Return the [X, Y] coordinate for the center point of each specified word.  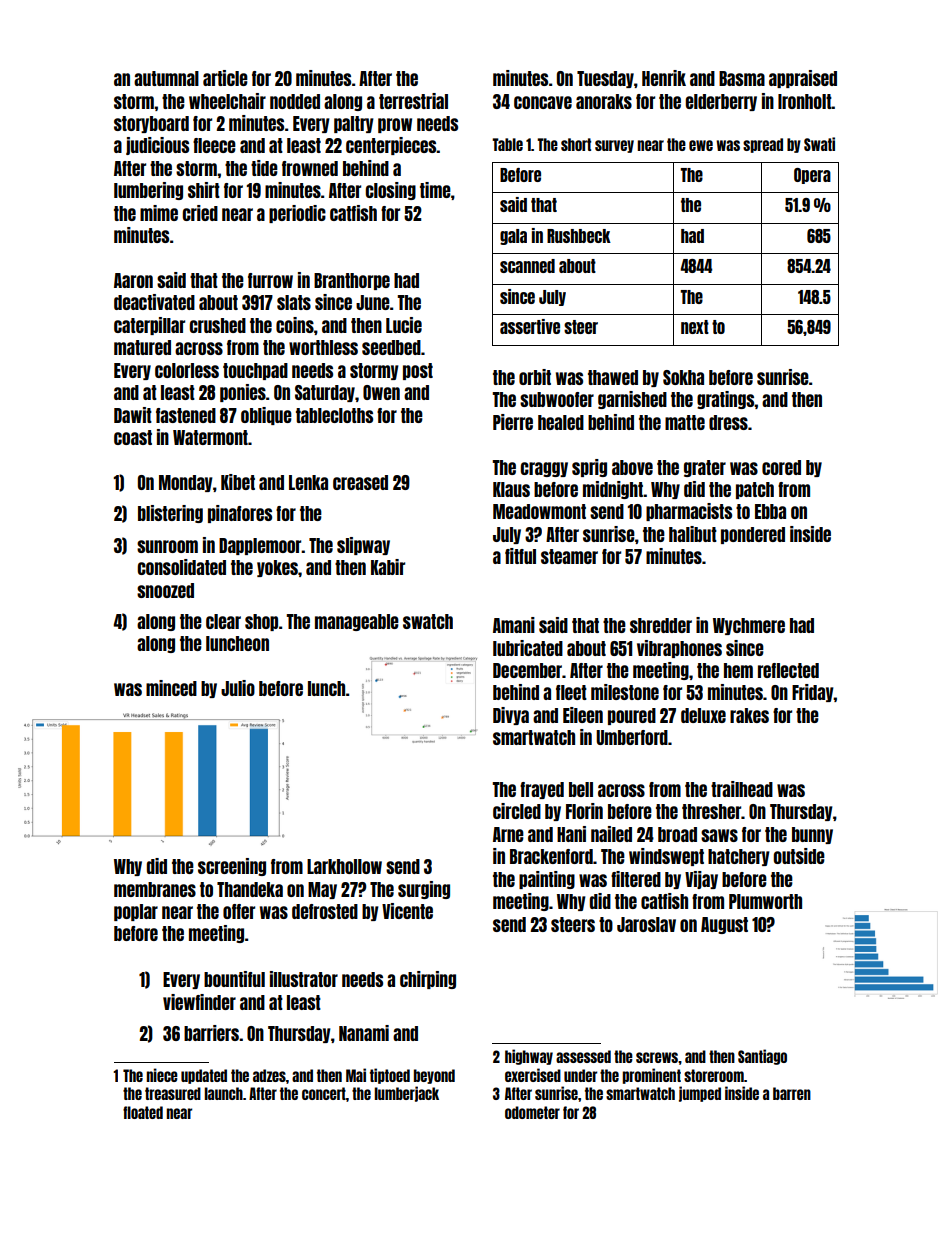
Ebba [770, 511]
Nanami [364, 1033]
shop [261, 622]
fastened [186, 415]
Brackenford [551, 856]
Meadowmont [539, 511]
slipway [363, 546]
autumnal [166, 78]
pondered [753, 535]
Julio [238, 688]
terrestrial [413, 101]
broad [677, 834]
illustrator [304, 979]
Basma [742, 78]
